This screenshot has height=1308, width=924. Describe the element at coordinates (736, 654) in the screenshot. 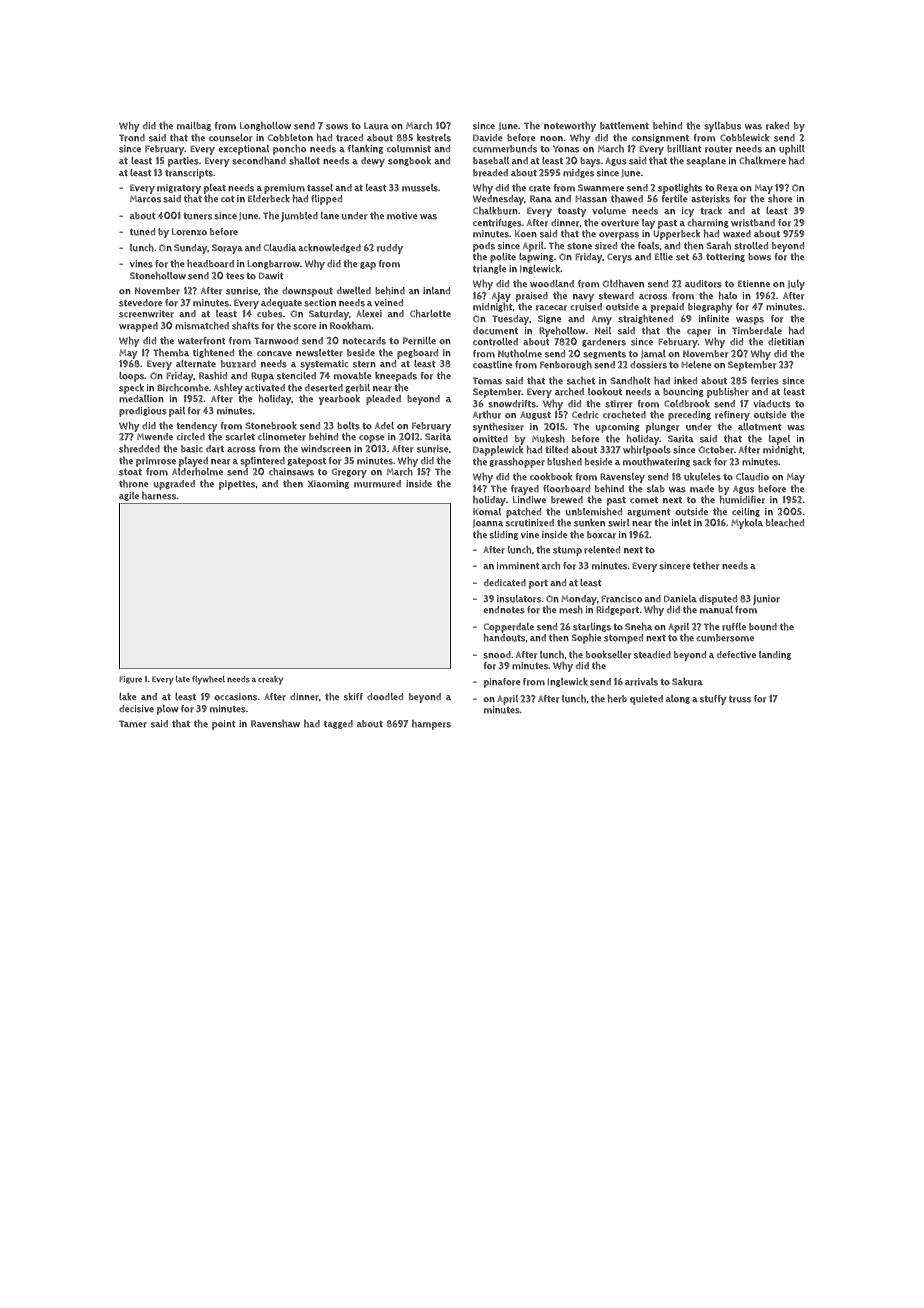

I see `defective` at that location.
